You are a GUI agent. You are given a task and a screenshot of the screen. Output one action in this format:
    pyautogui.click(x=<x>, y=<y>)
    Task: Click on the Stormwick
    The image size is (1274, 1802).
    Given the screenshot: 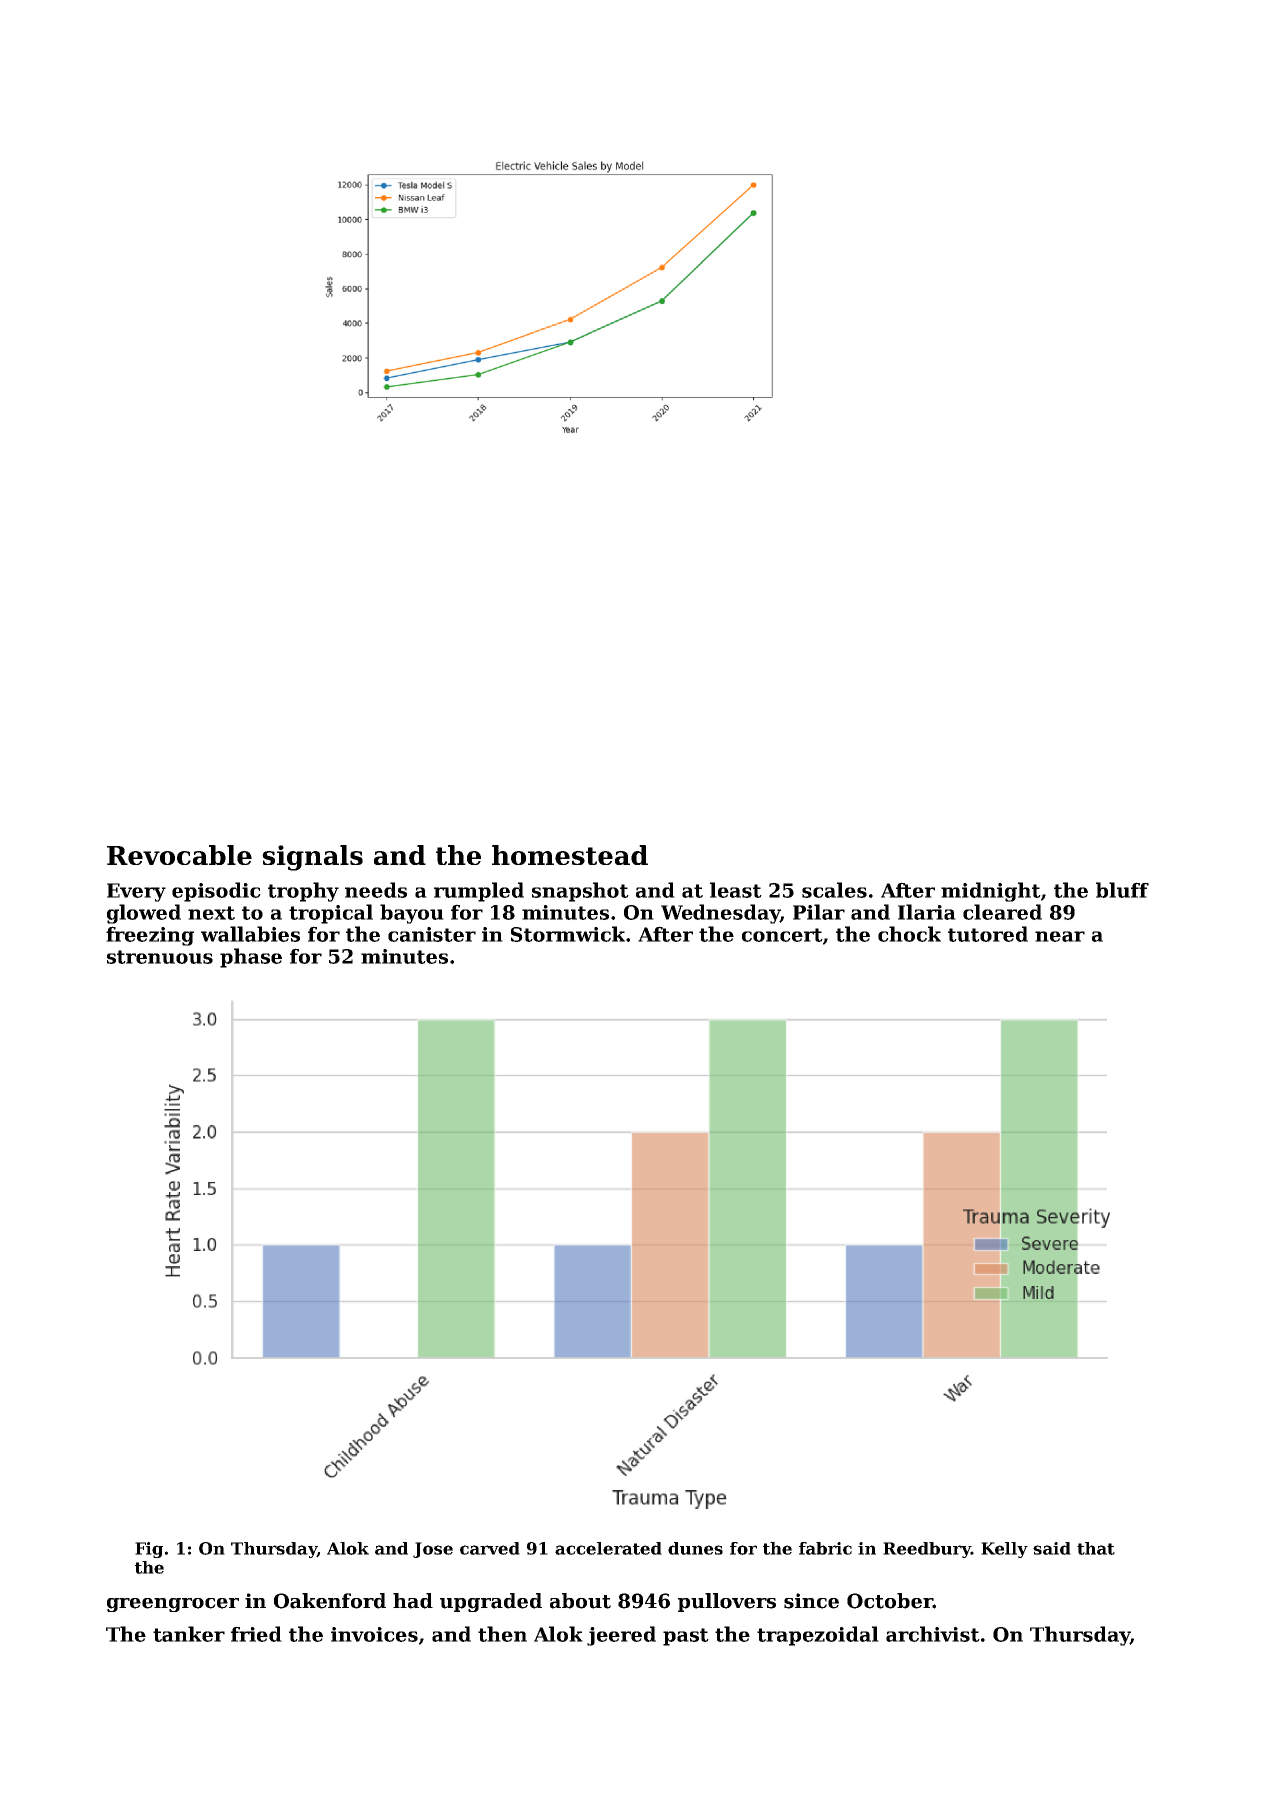 What is the action you would take?
    pyautogui.click(x=568, y=934)
